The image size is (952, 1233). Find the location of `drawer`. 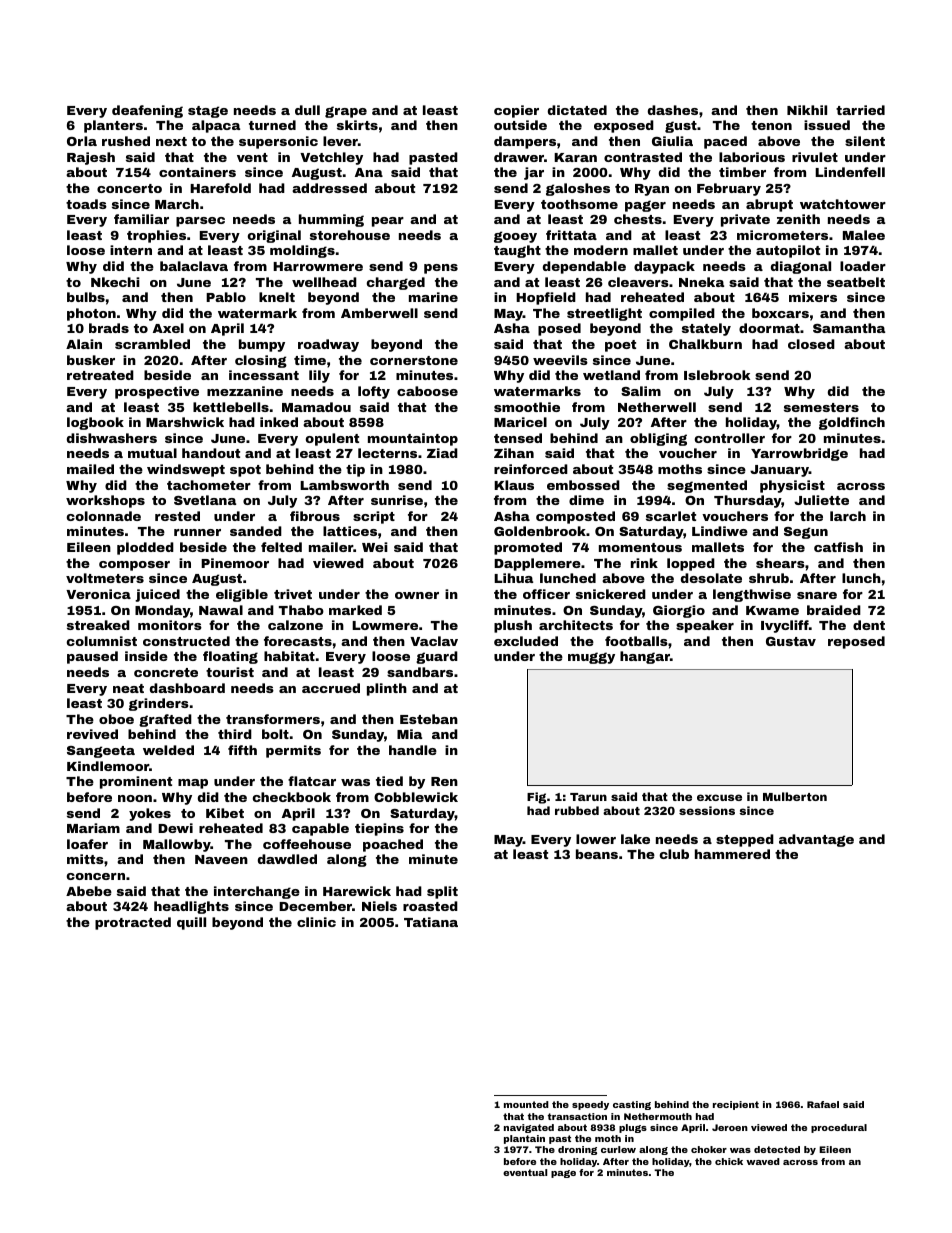

drawer is located at coordinates (519, 157).
